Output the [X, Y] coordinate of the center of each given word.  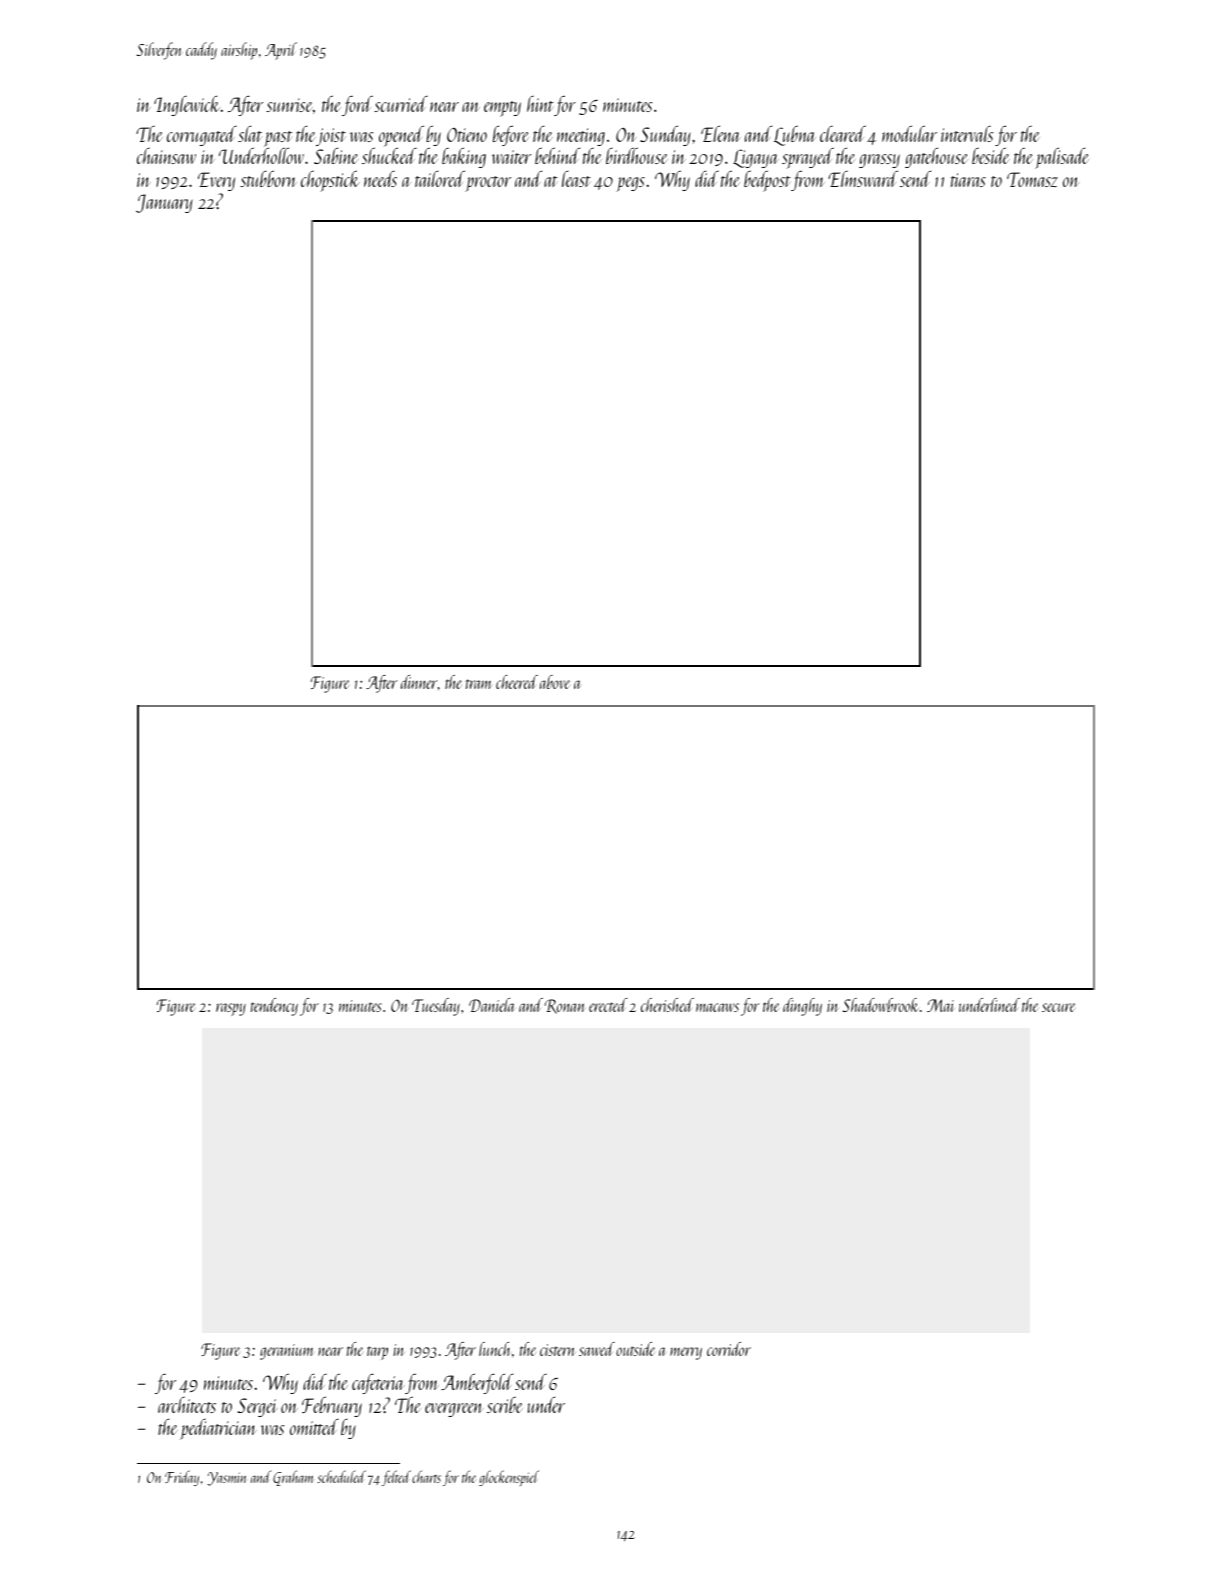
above [555, 682]
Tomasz [1032, 179]
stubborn [268, 178]
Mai [941, 1005]
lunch [494, 1349]
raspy [231, 1009]
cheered [517, 682]
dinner [419, 682]
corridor [729, 1349]
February [332, 1406]
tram [479, 684]
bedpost [767, 181]
